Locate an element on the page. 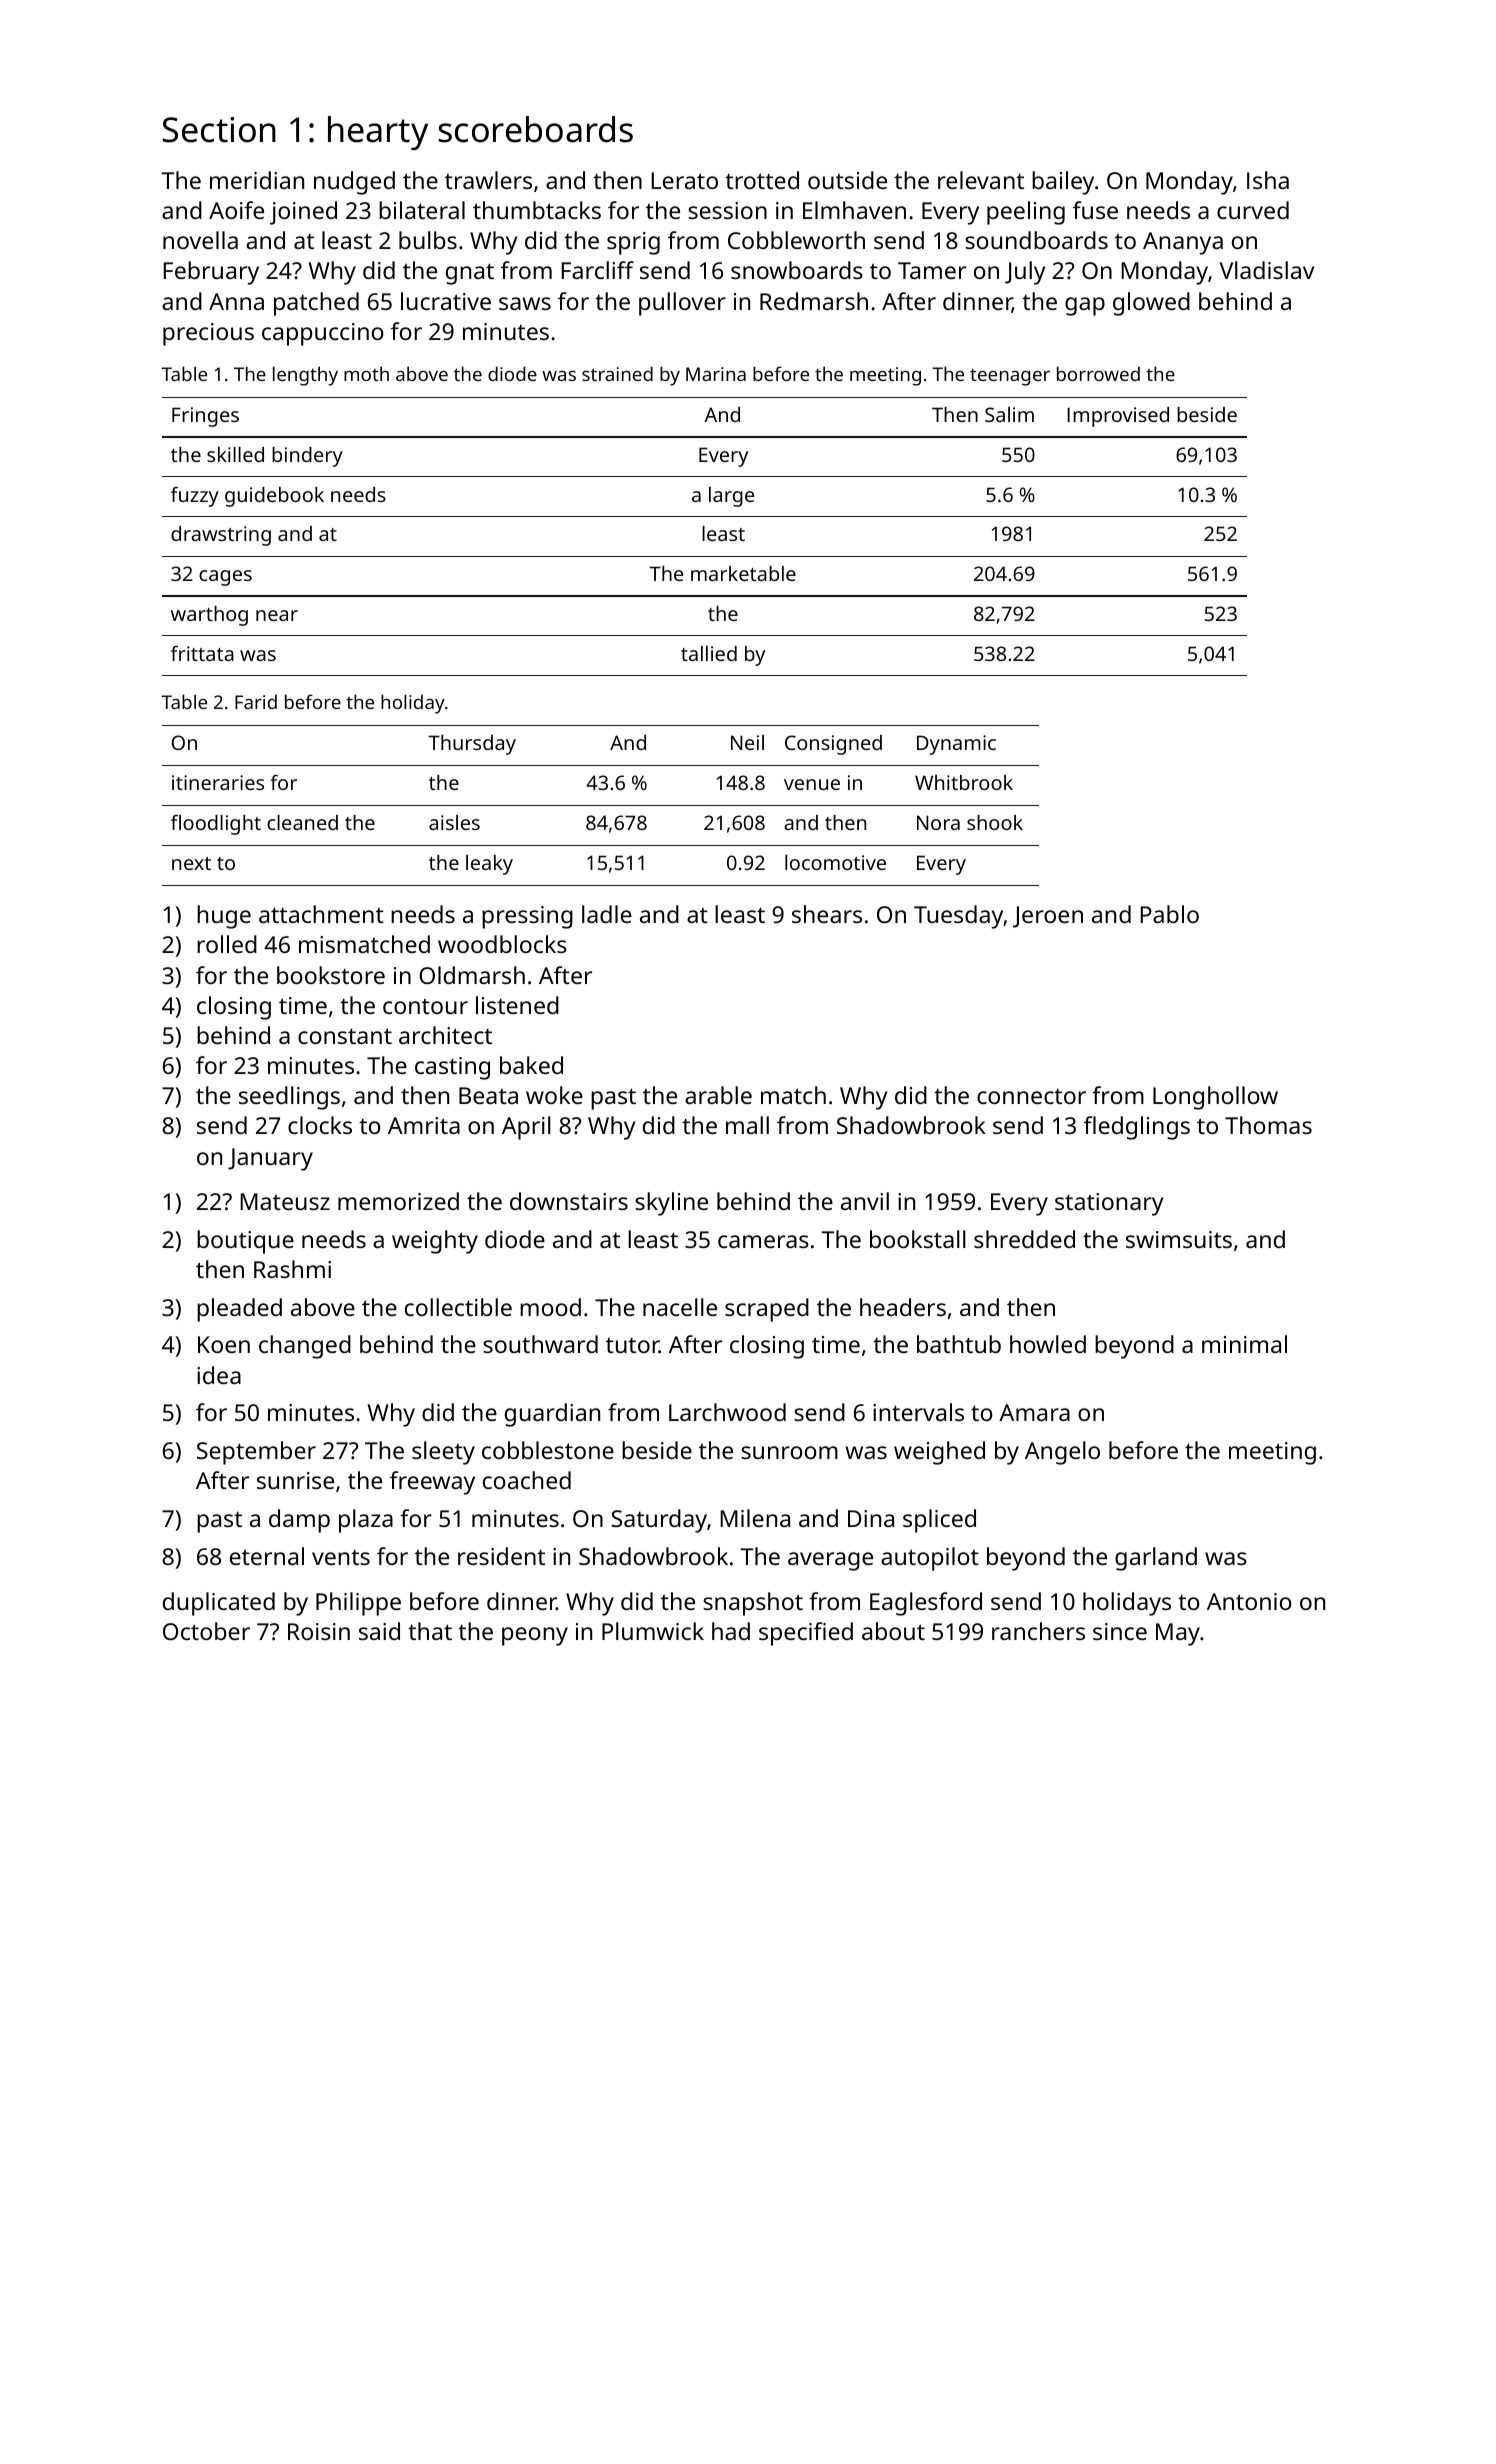 The image size is (1496, 2464). shook is located at coordinates (995, 822).
